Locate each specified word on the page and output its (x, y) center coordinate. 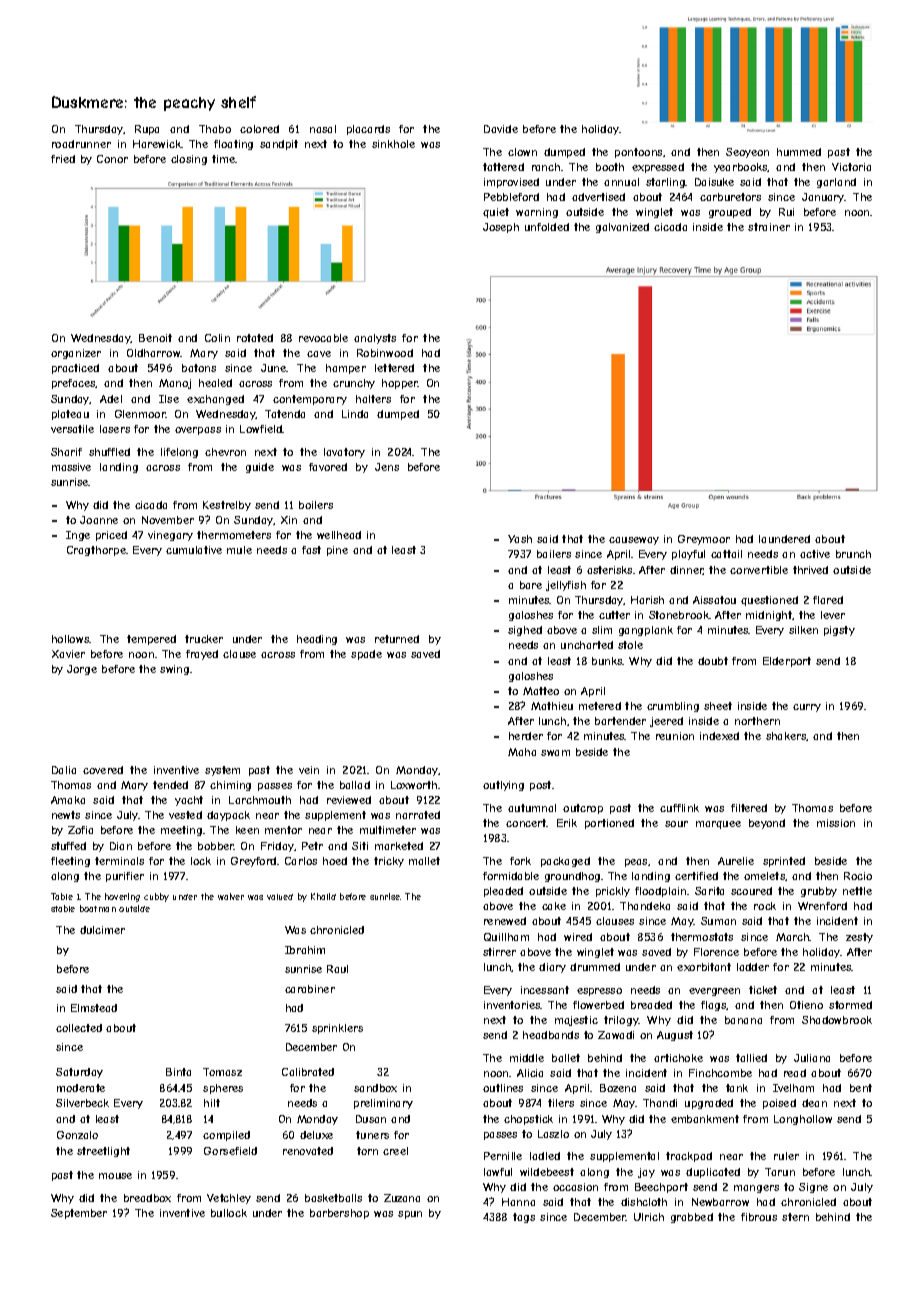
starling (666, 183)
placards (368, 130)
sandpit (279, 145)
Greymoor (704, 540)
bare (531, 585)
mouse (115, 1176)
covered (103, 770)
